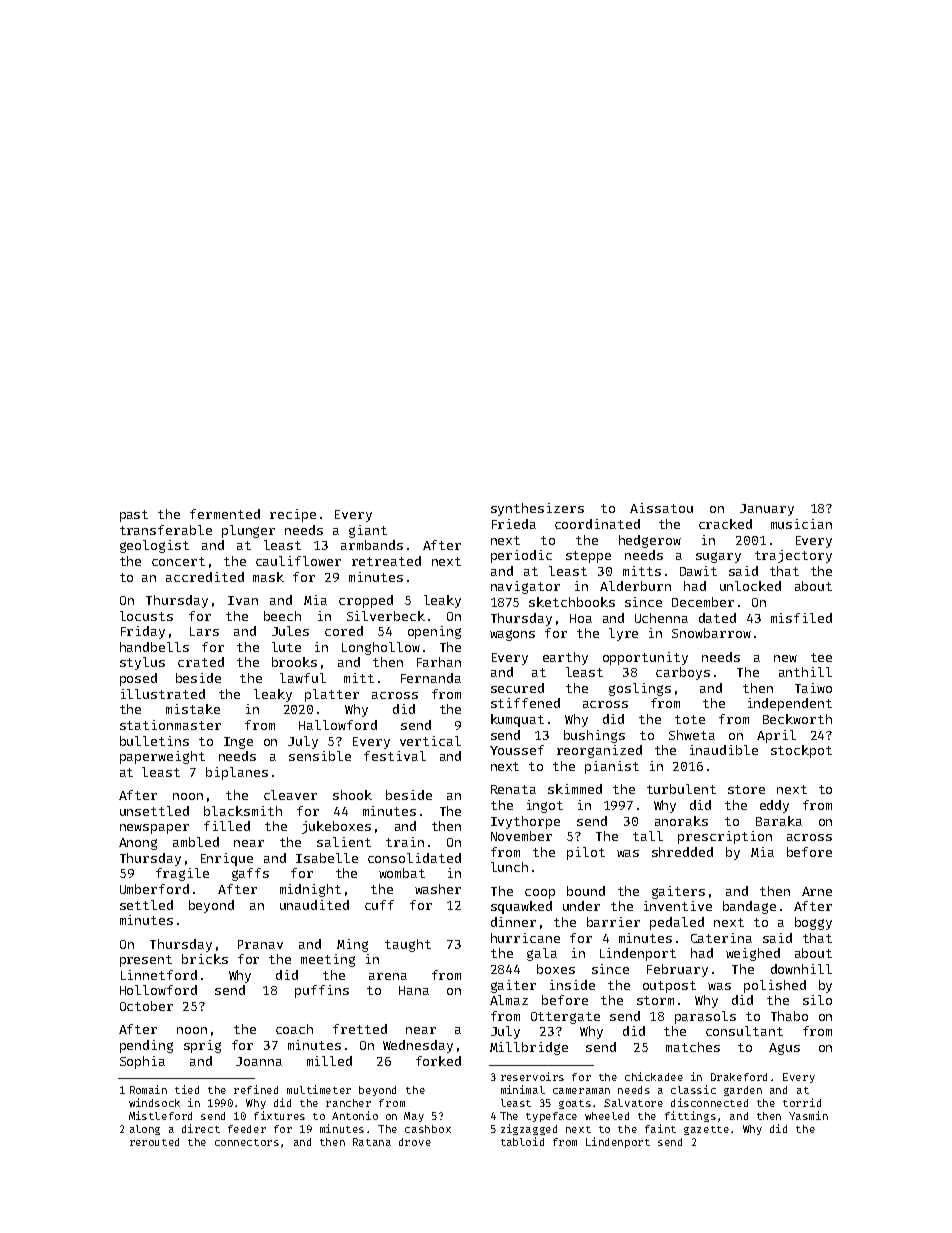  What do you see at coordinates (146, 1046) in the screenshot?
I see `pending` at bounding box center [146, 1046].
